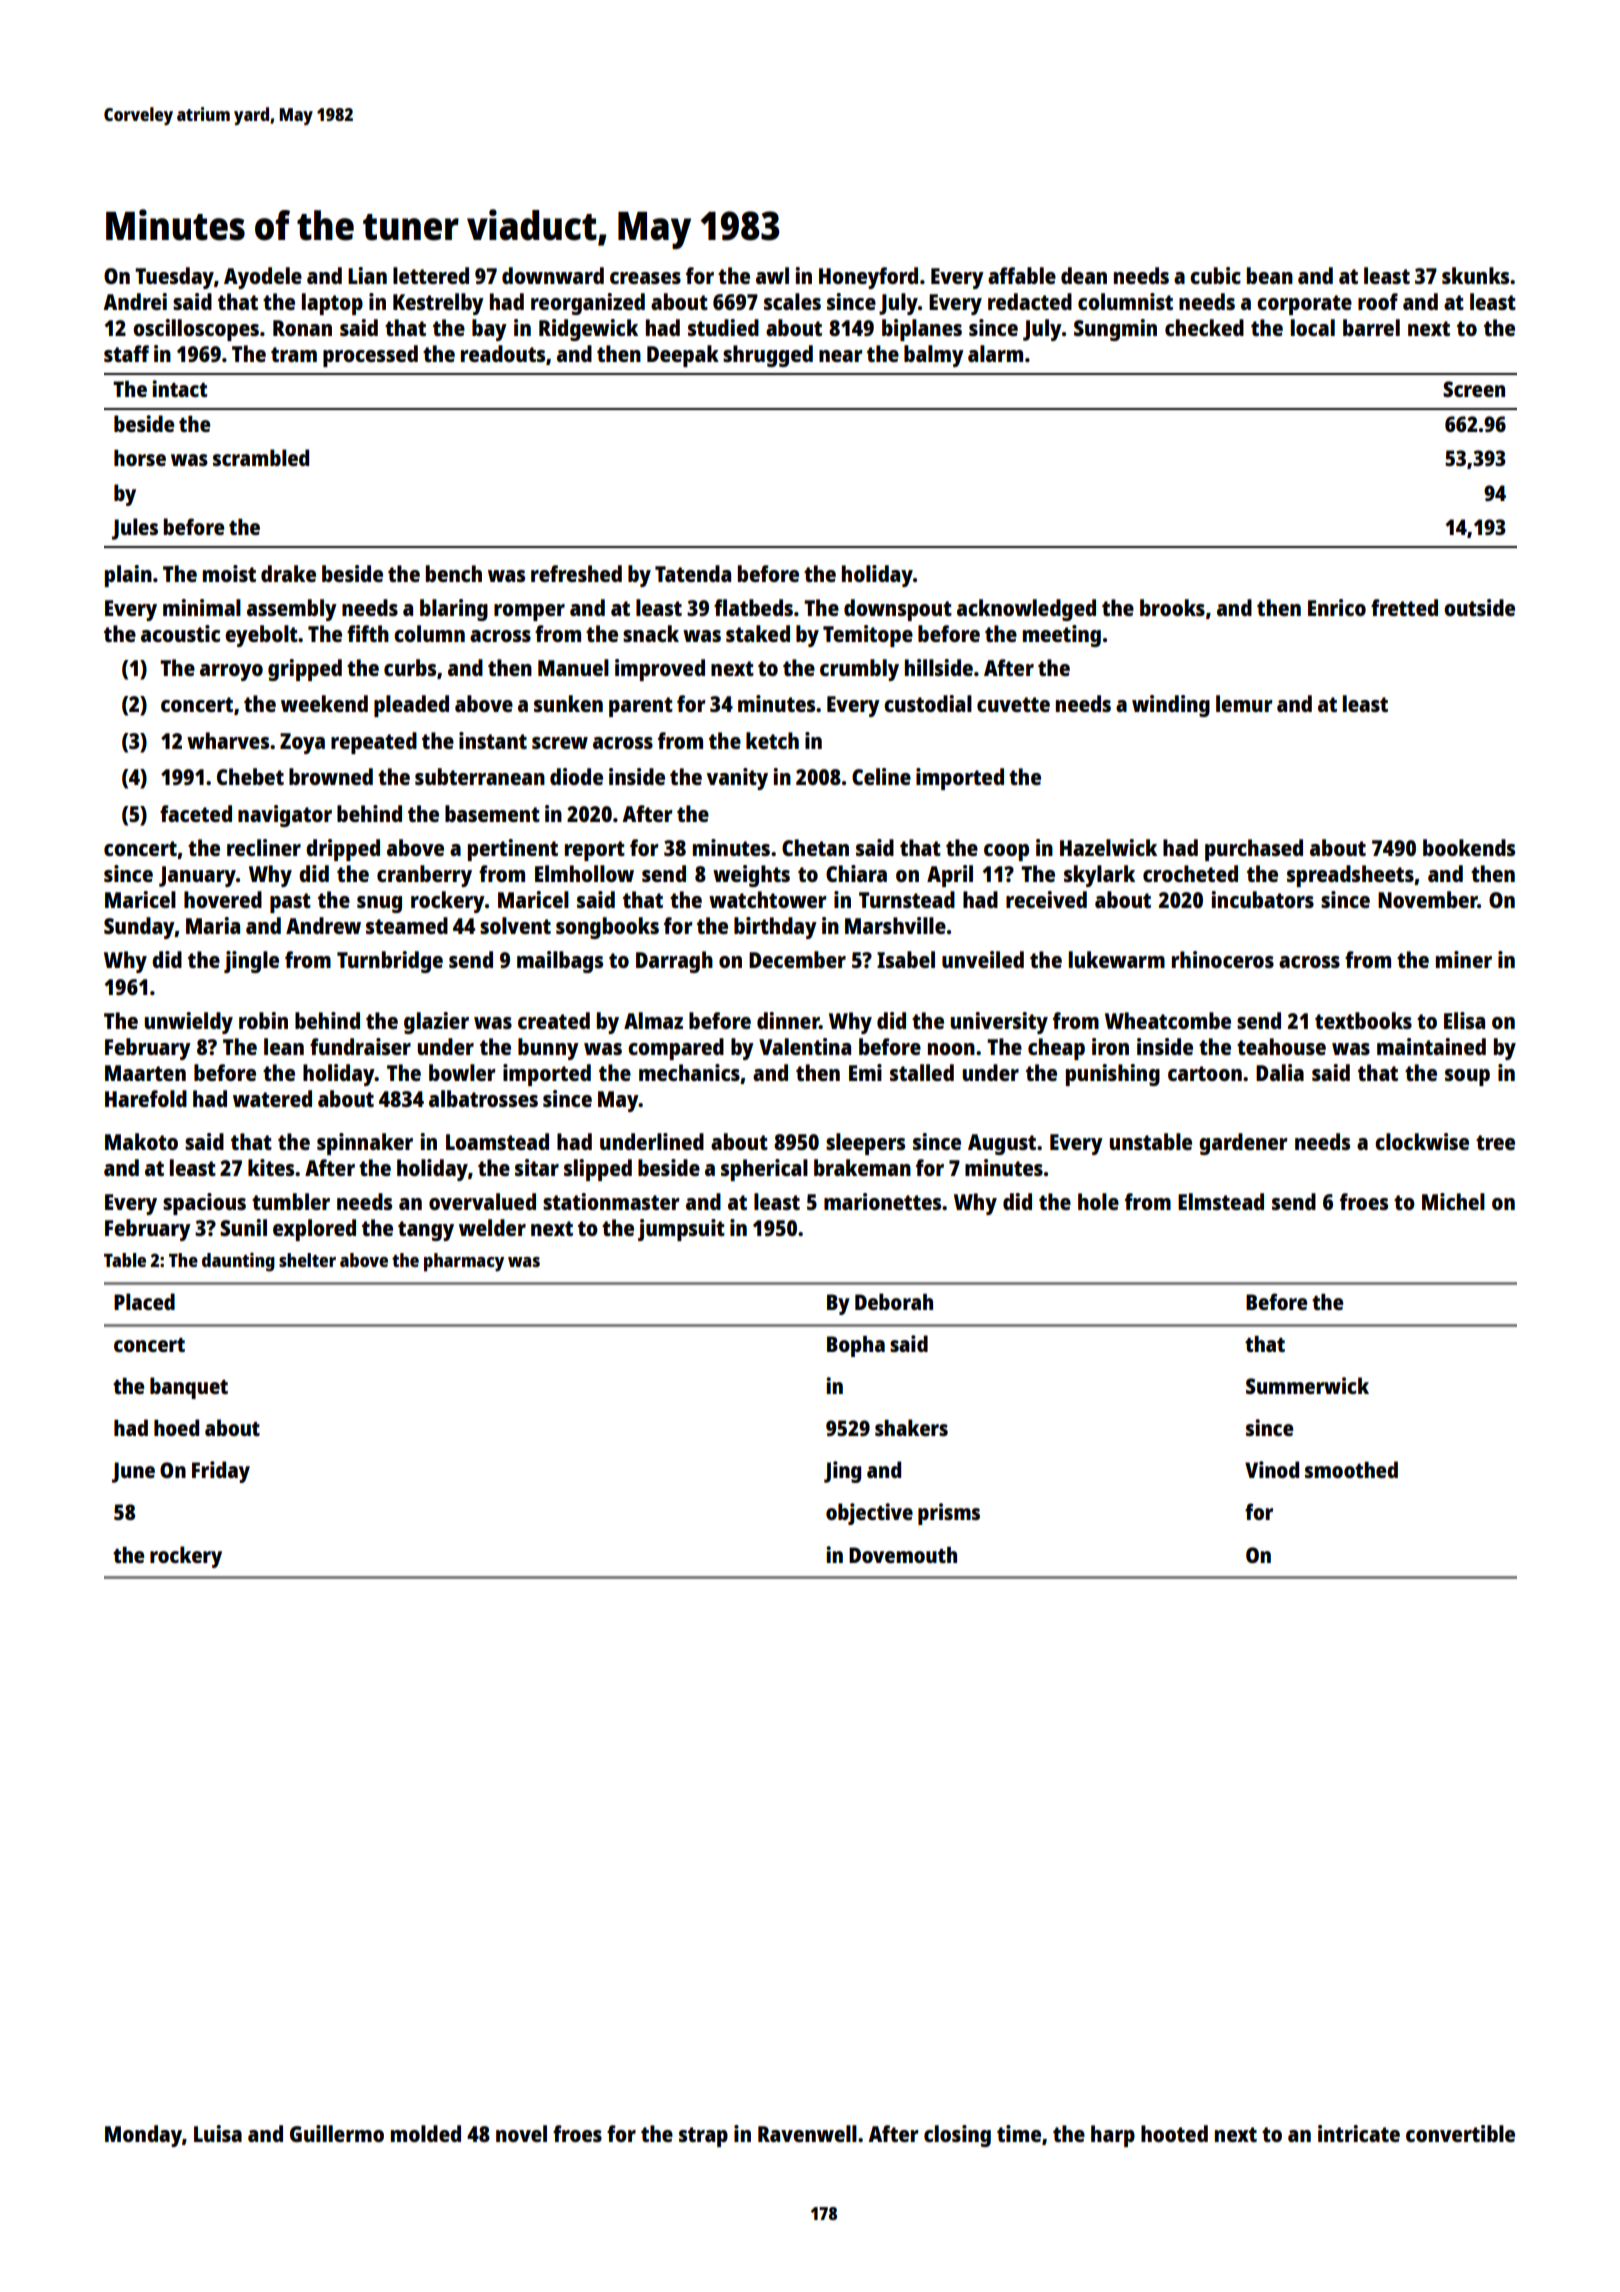 This screenshot has height=2292, width=1620. Describe the element at coordinates (288, 573) in the screenshot. I see `drake` at that location.
